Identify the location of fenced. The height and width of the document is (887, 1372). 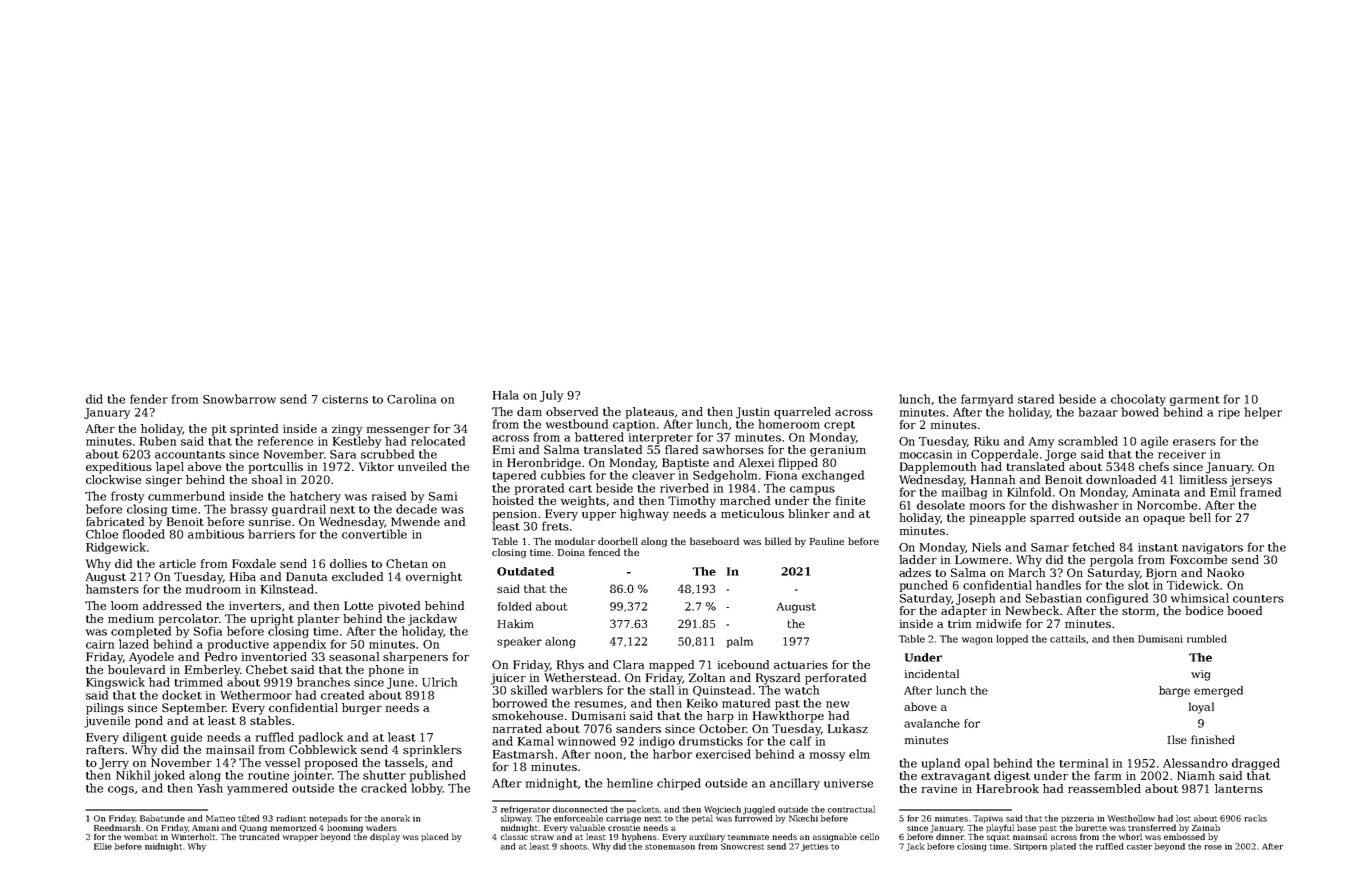
(604, 552).
